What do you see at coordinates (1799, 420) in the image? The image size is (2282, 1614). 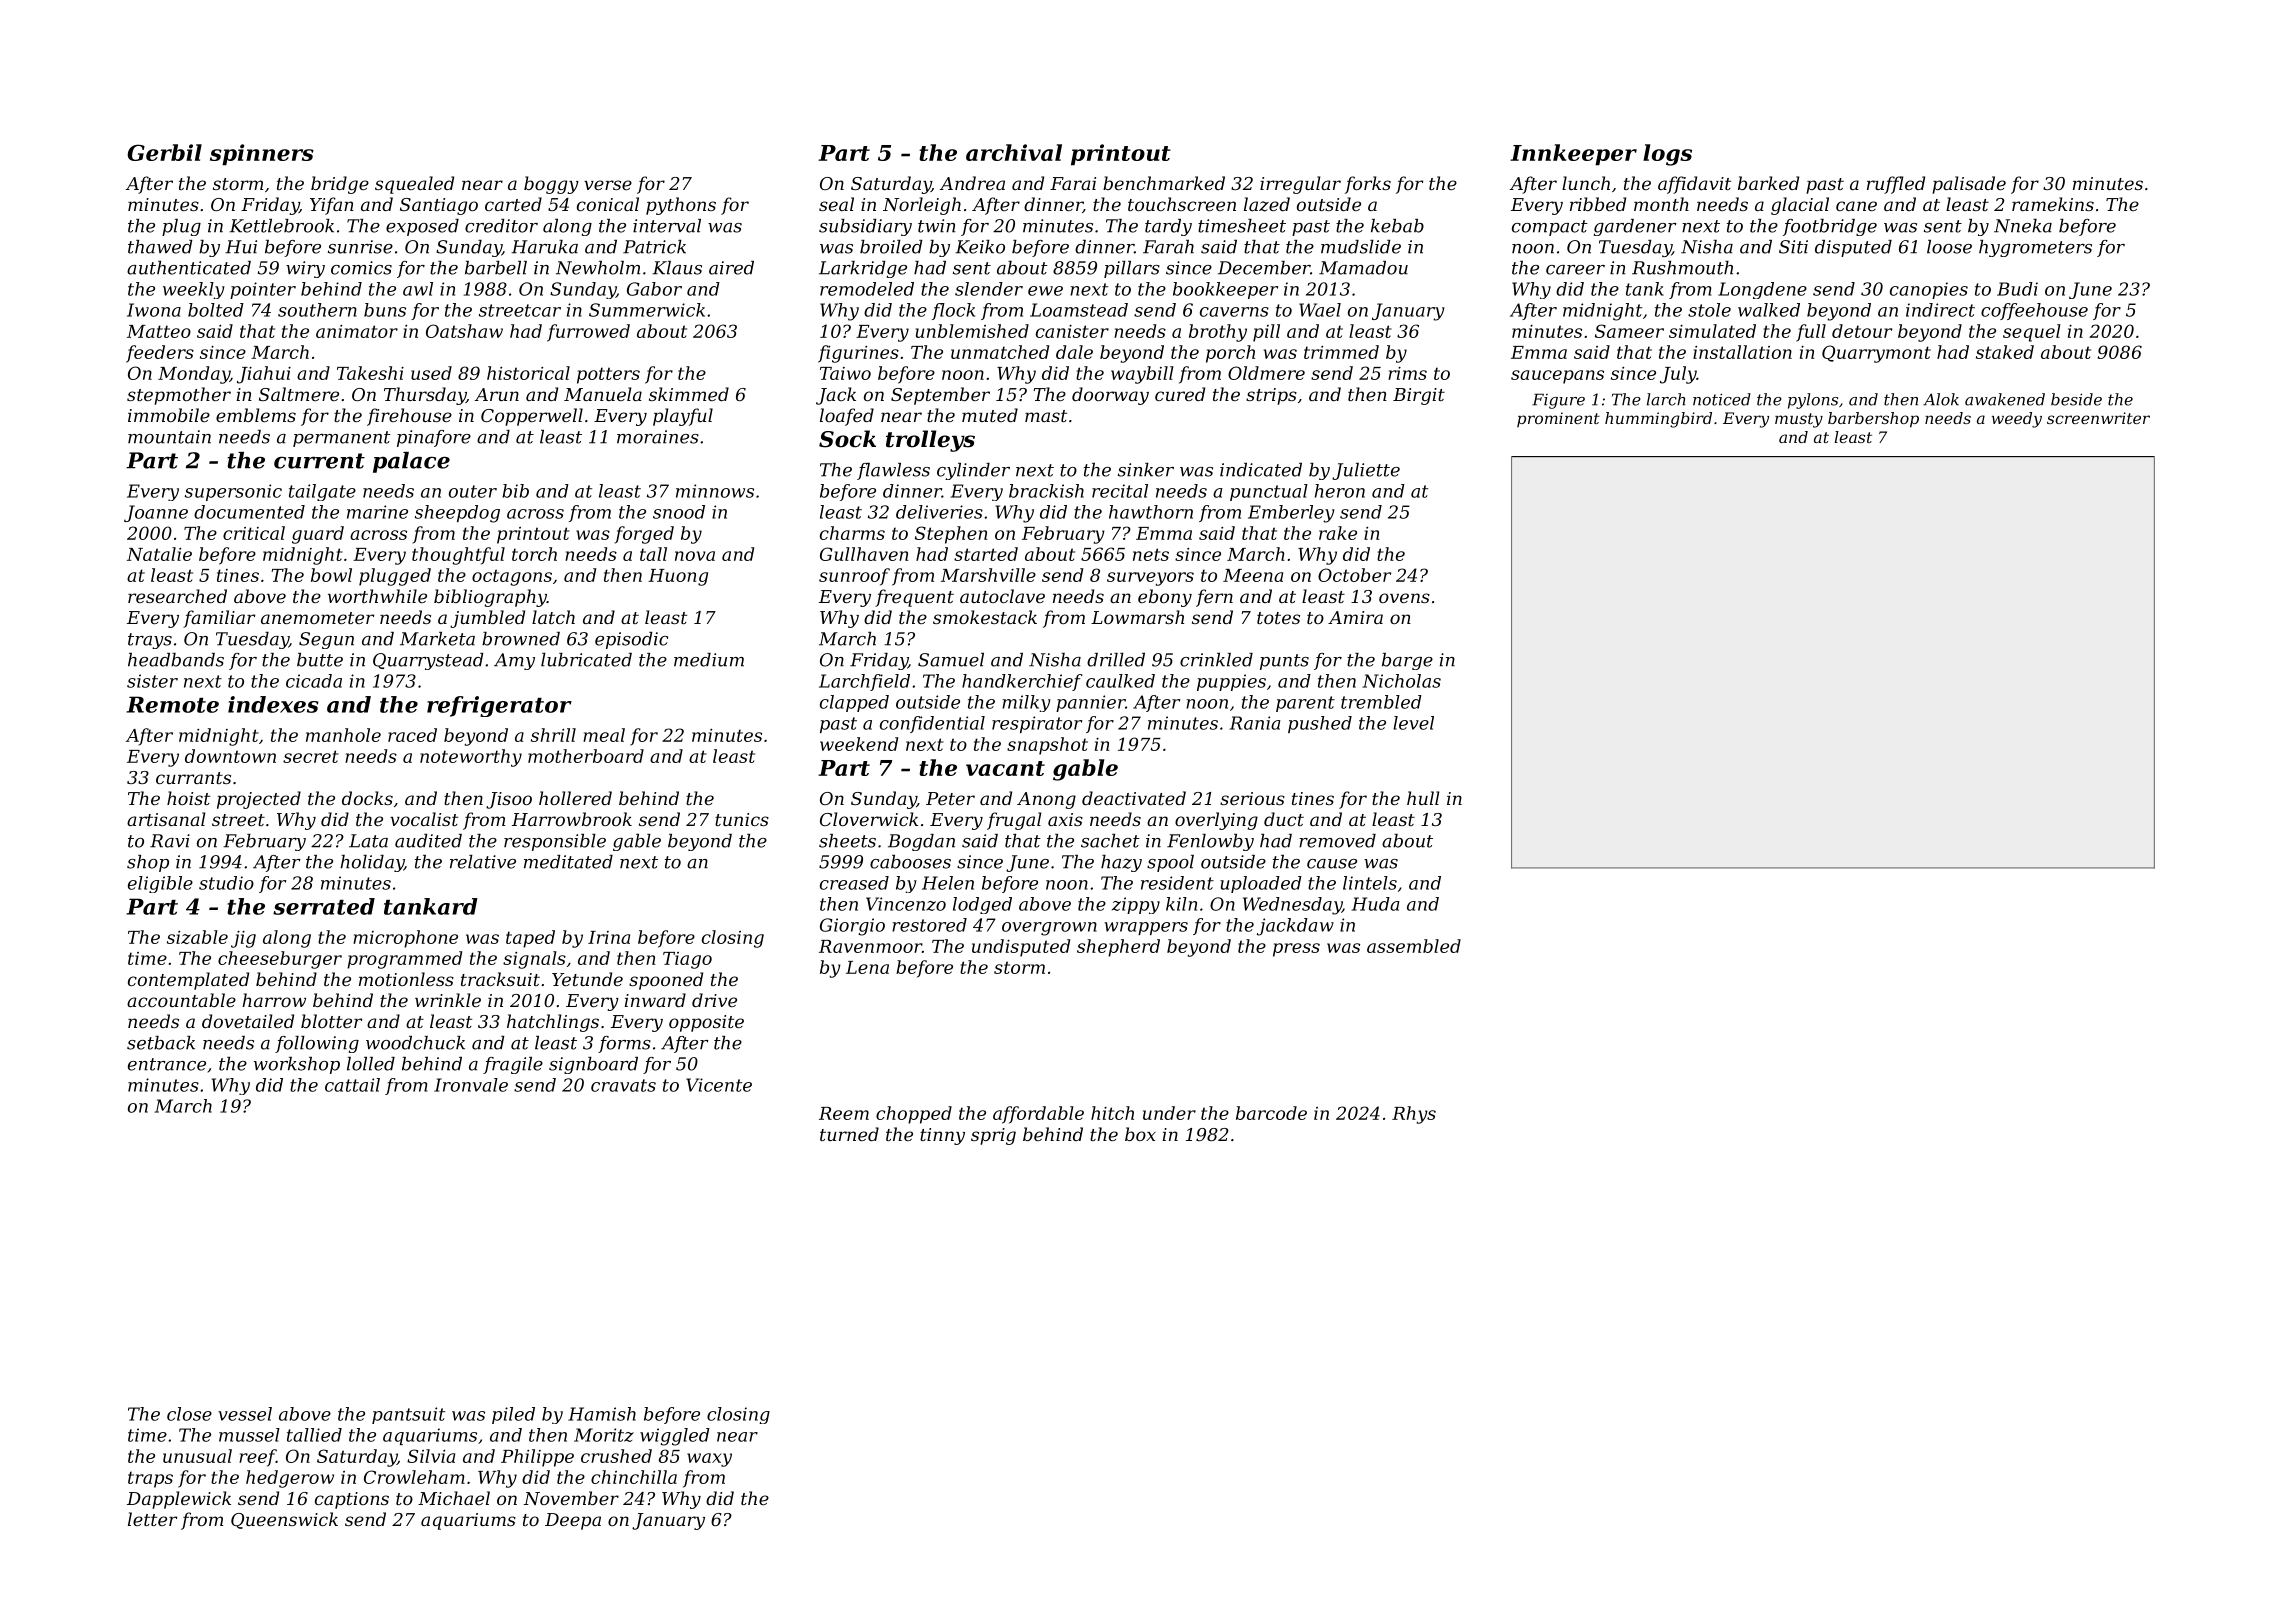 I see `musty` at bounding box center [1799, 420].
